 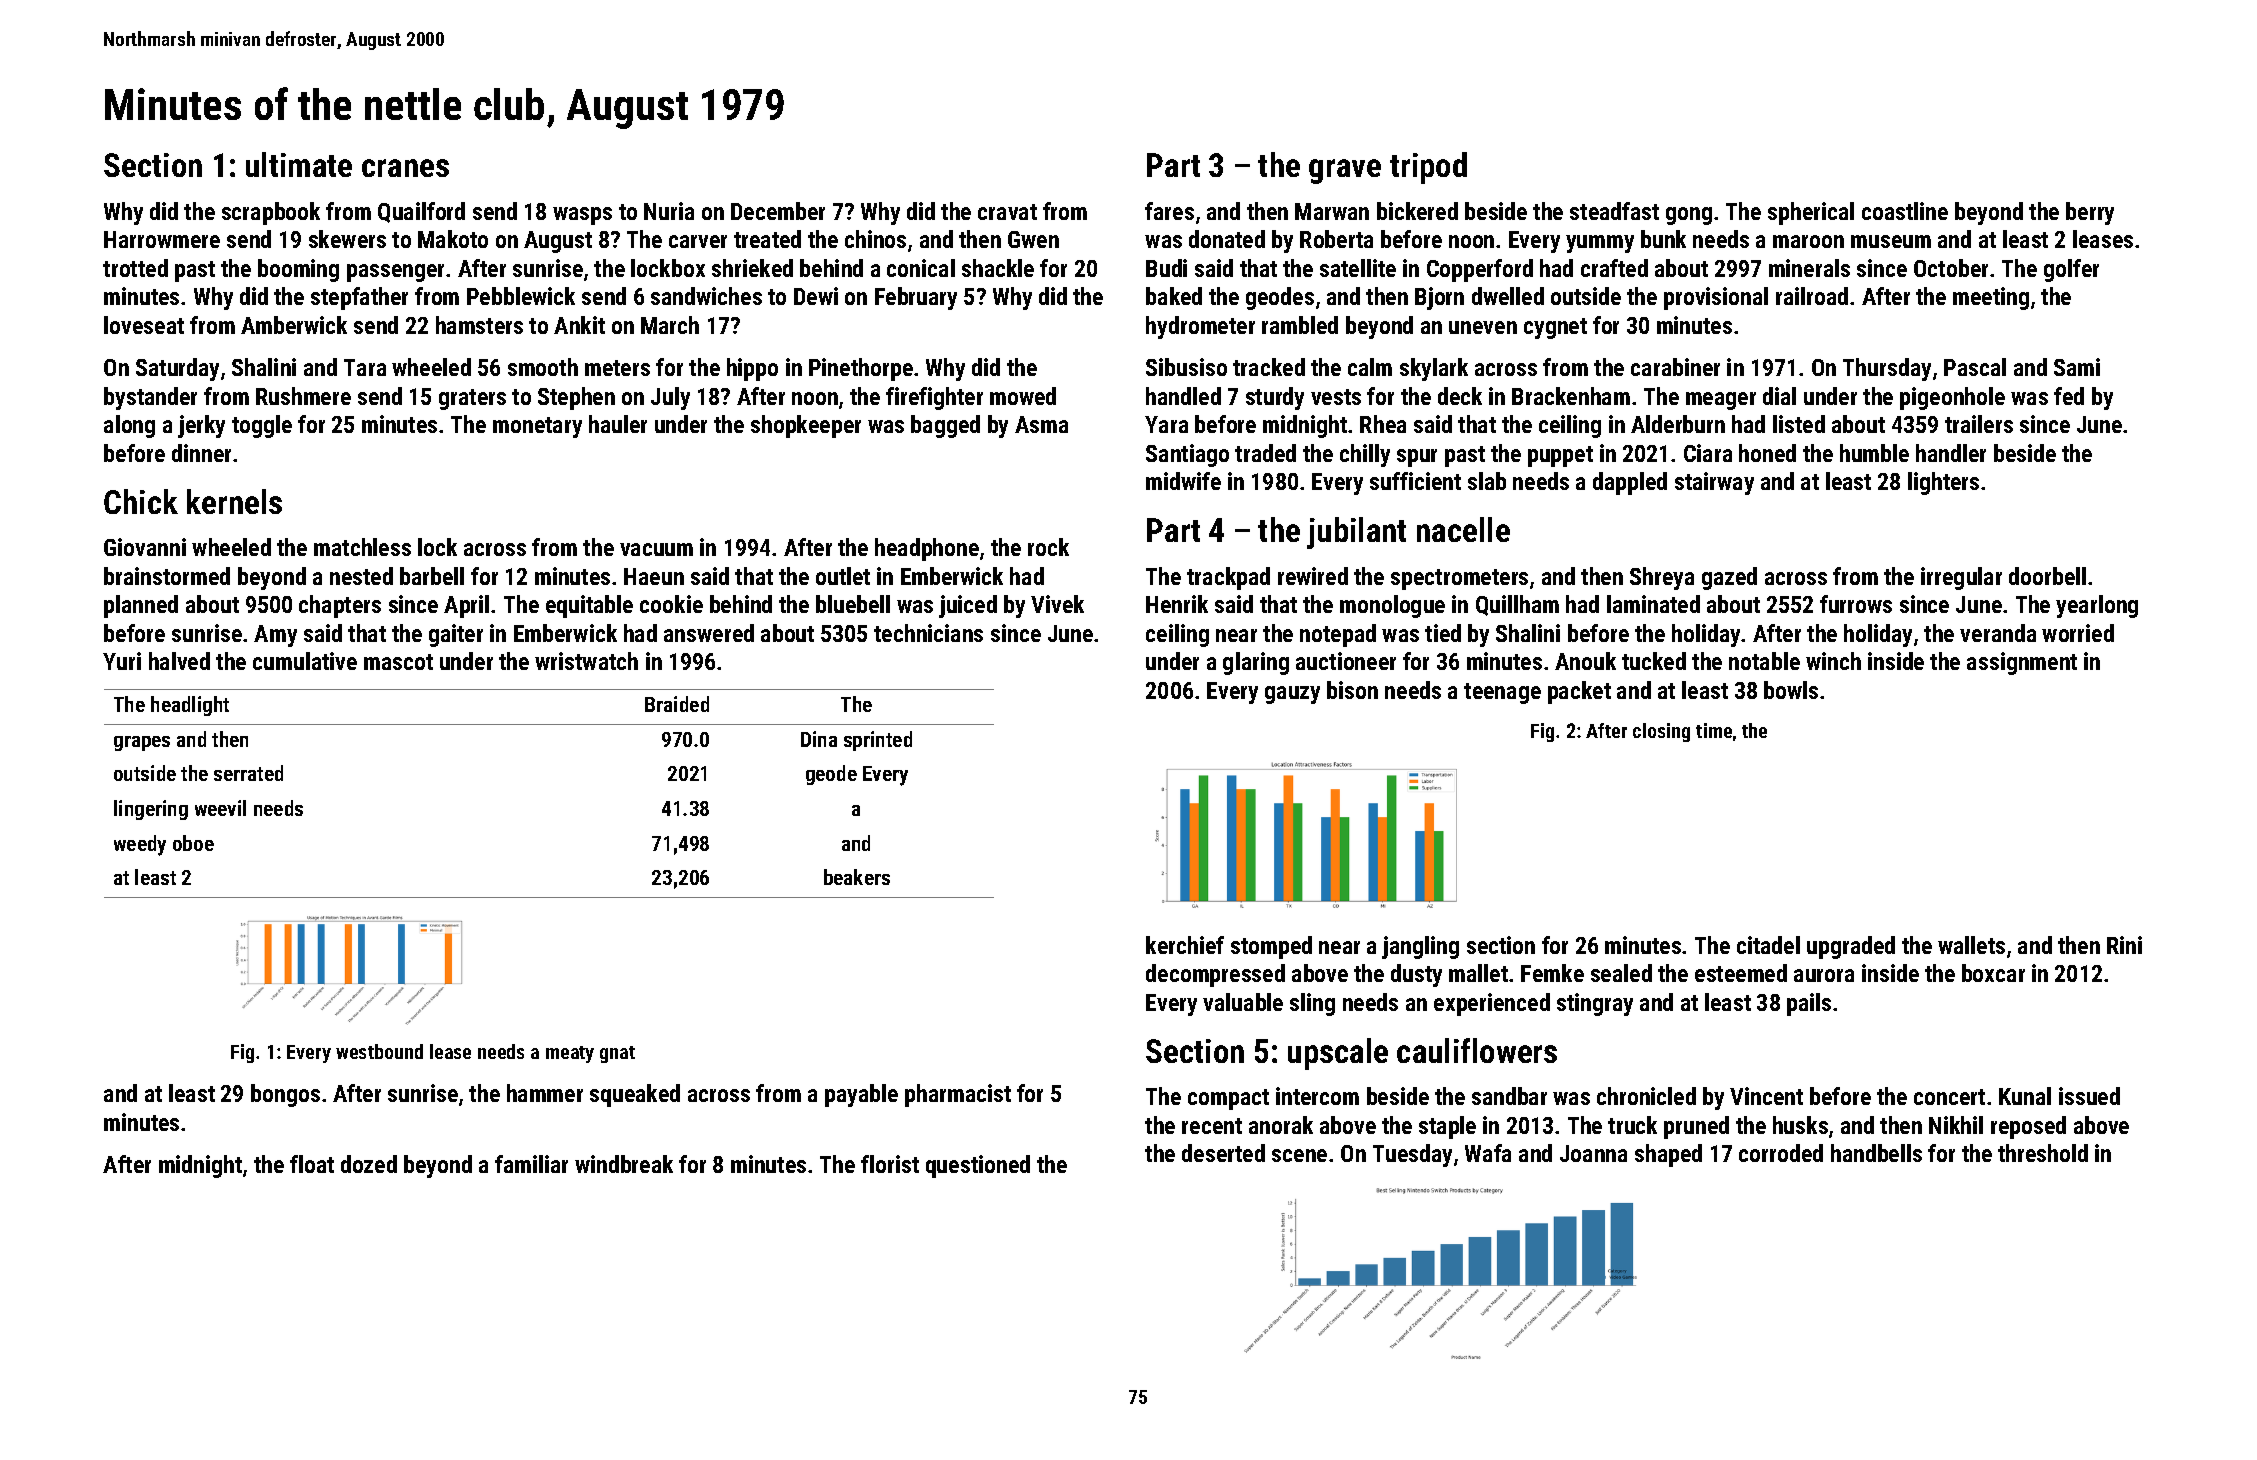 What do you see at coordinates (405, 168) in the document?
I see `cranes` at bounding box center [405, 168].
